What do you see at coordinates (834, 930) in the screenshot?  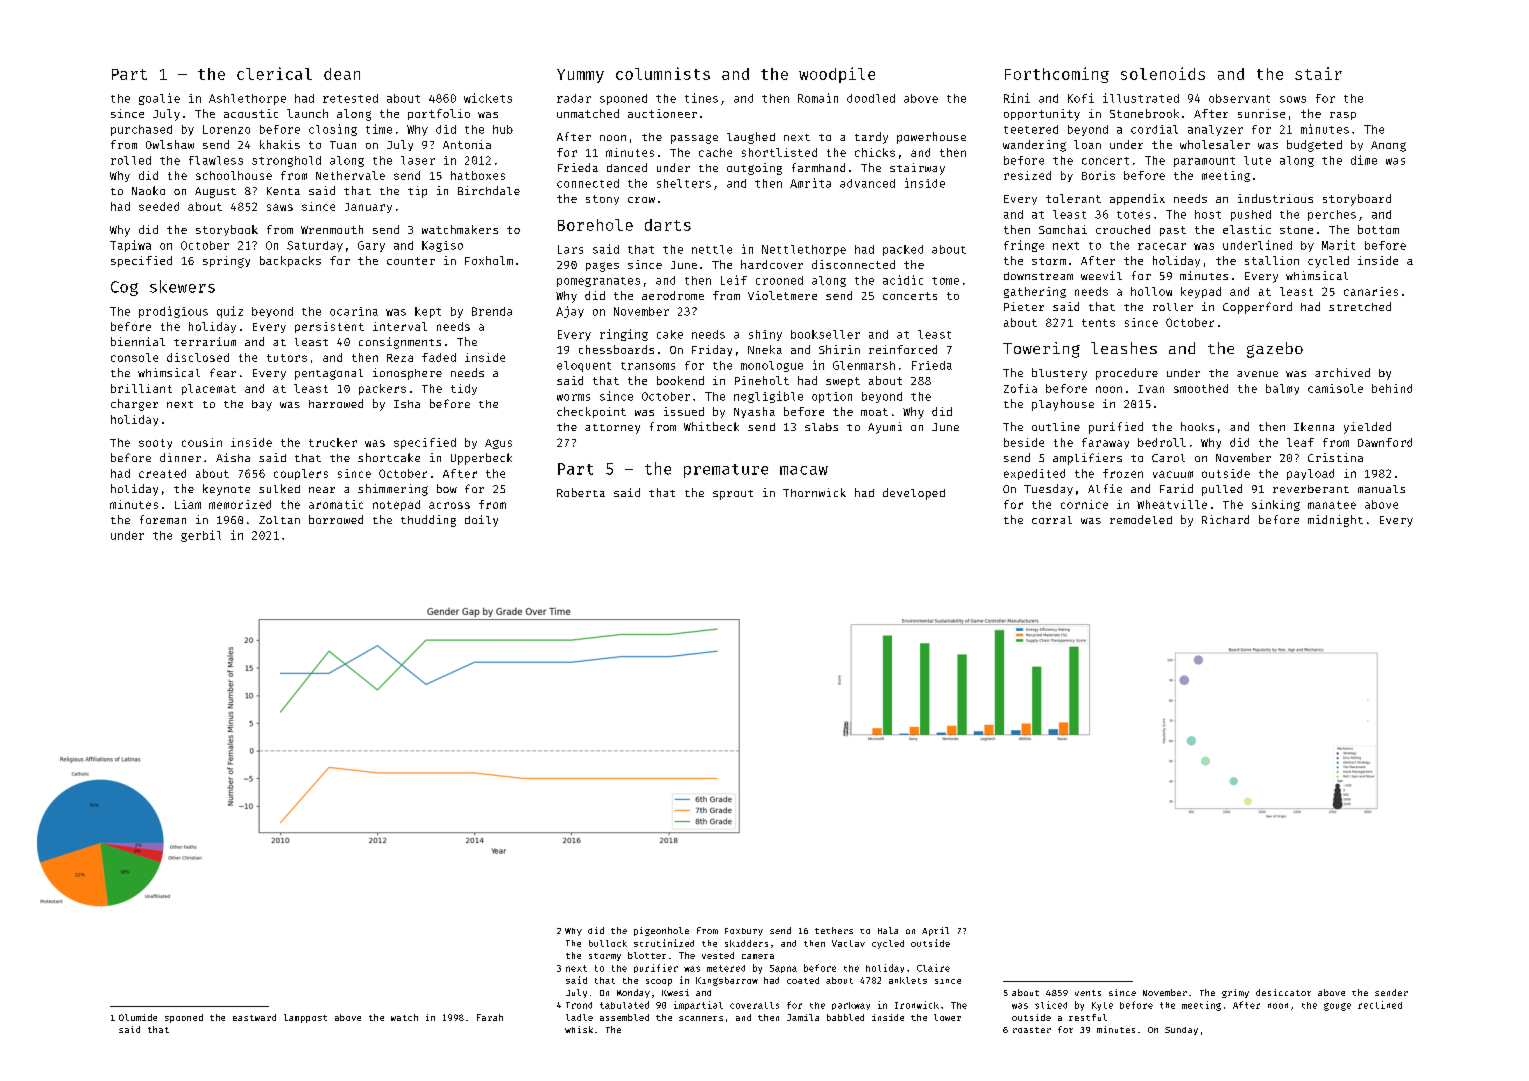 I see `tethers` at bounding box center [834, 930].
